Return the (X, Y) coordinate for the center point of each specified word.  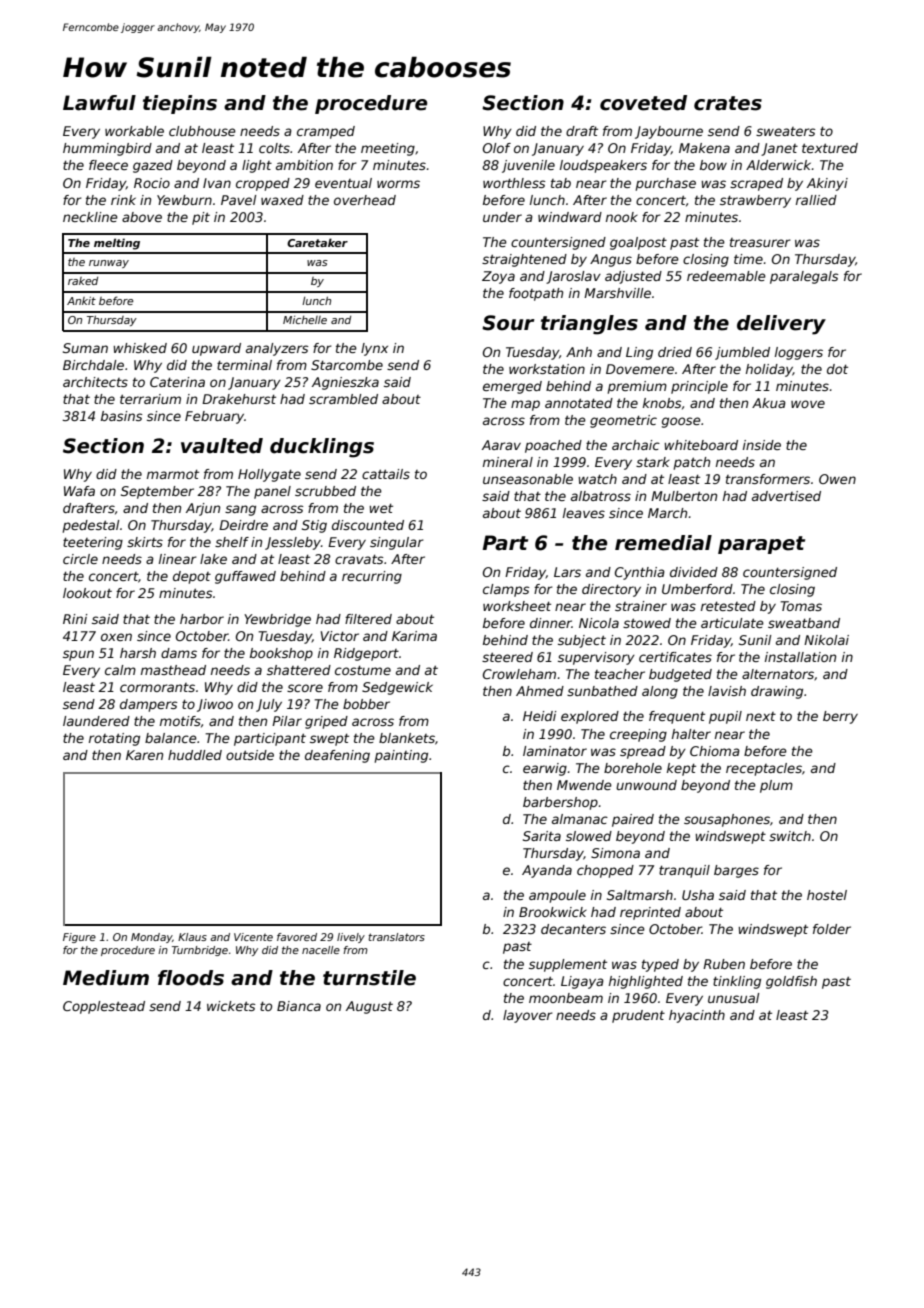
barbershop (560, 803)
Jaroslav (573, 277)
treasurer (760, 242)
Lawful (99, 103)
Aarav (501, 445)
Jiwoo (215, 705)
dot (837, 369)
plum (776, 786)
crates (728, 103)
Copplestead (104, 1007)
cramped (326, 132)
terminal (244, 365)
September (157, 492)
